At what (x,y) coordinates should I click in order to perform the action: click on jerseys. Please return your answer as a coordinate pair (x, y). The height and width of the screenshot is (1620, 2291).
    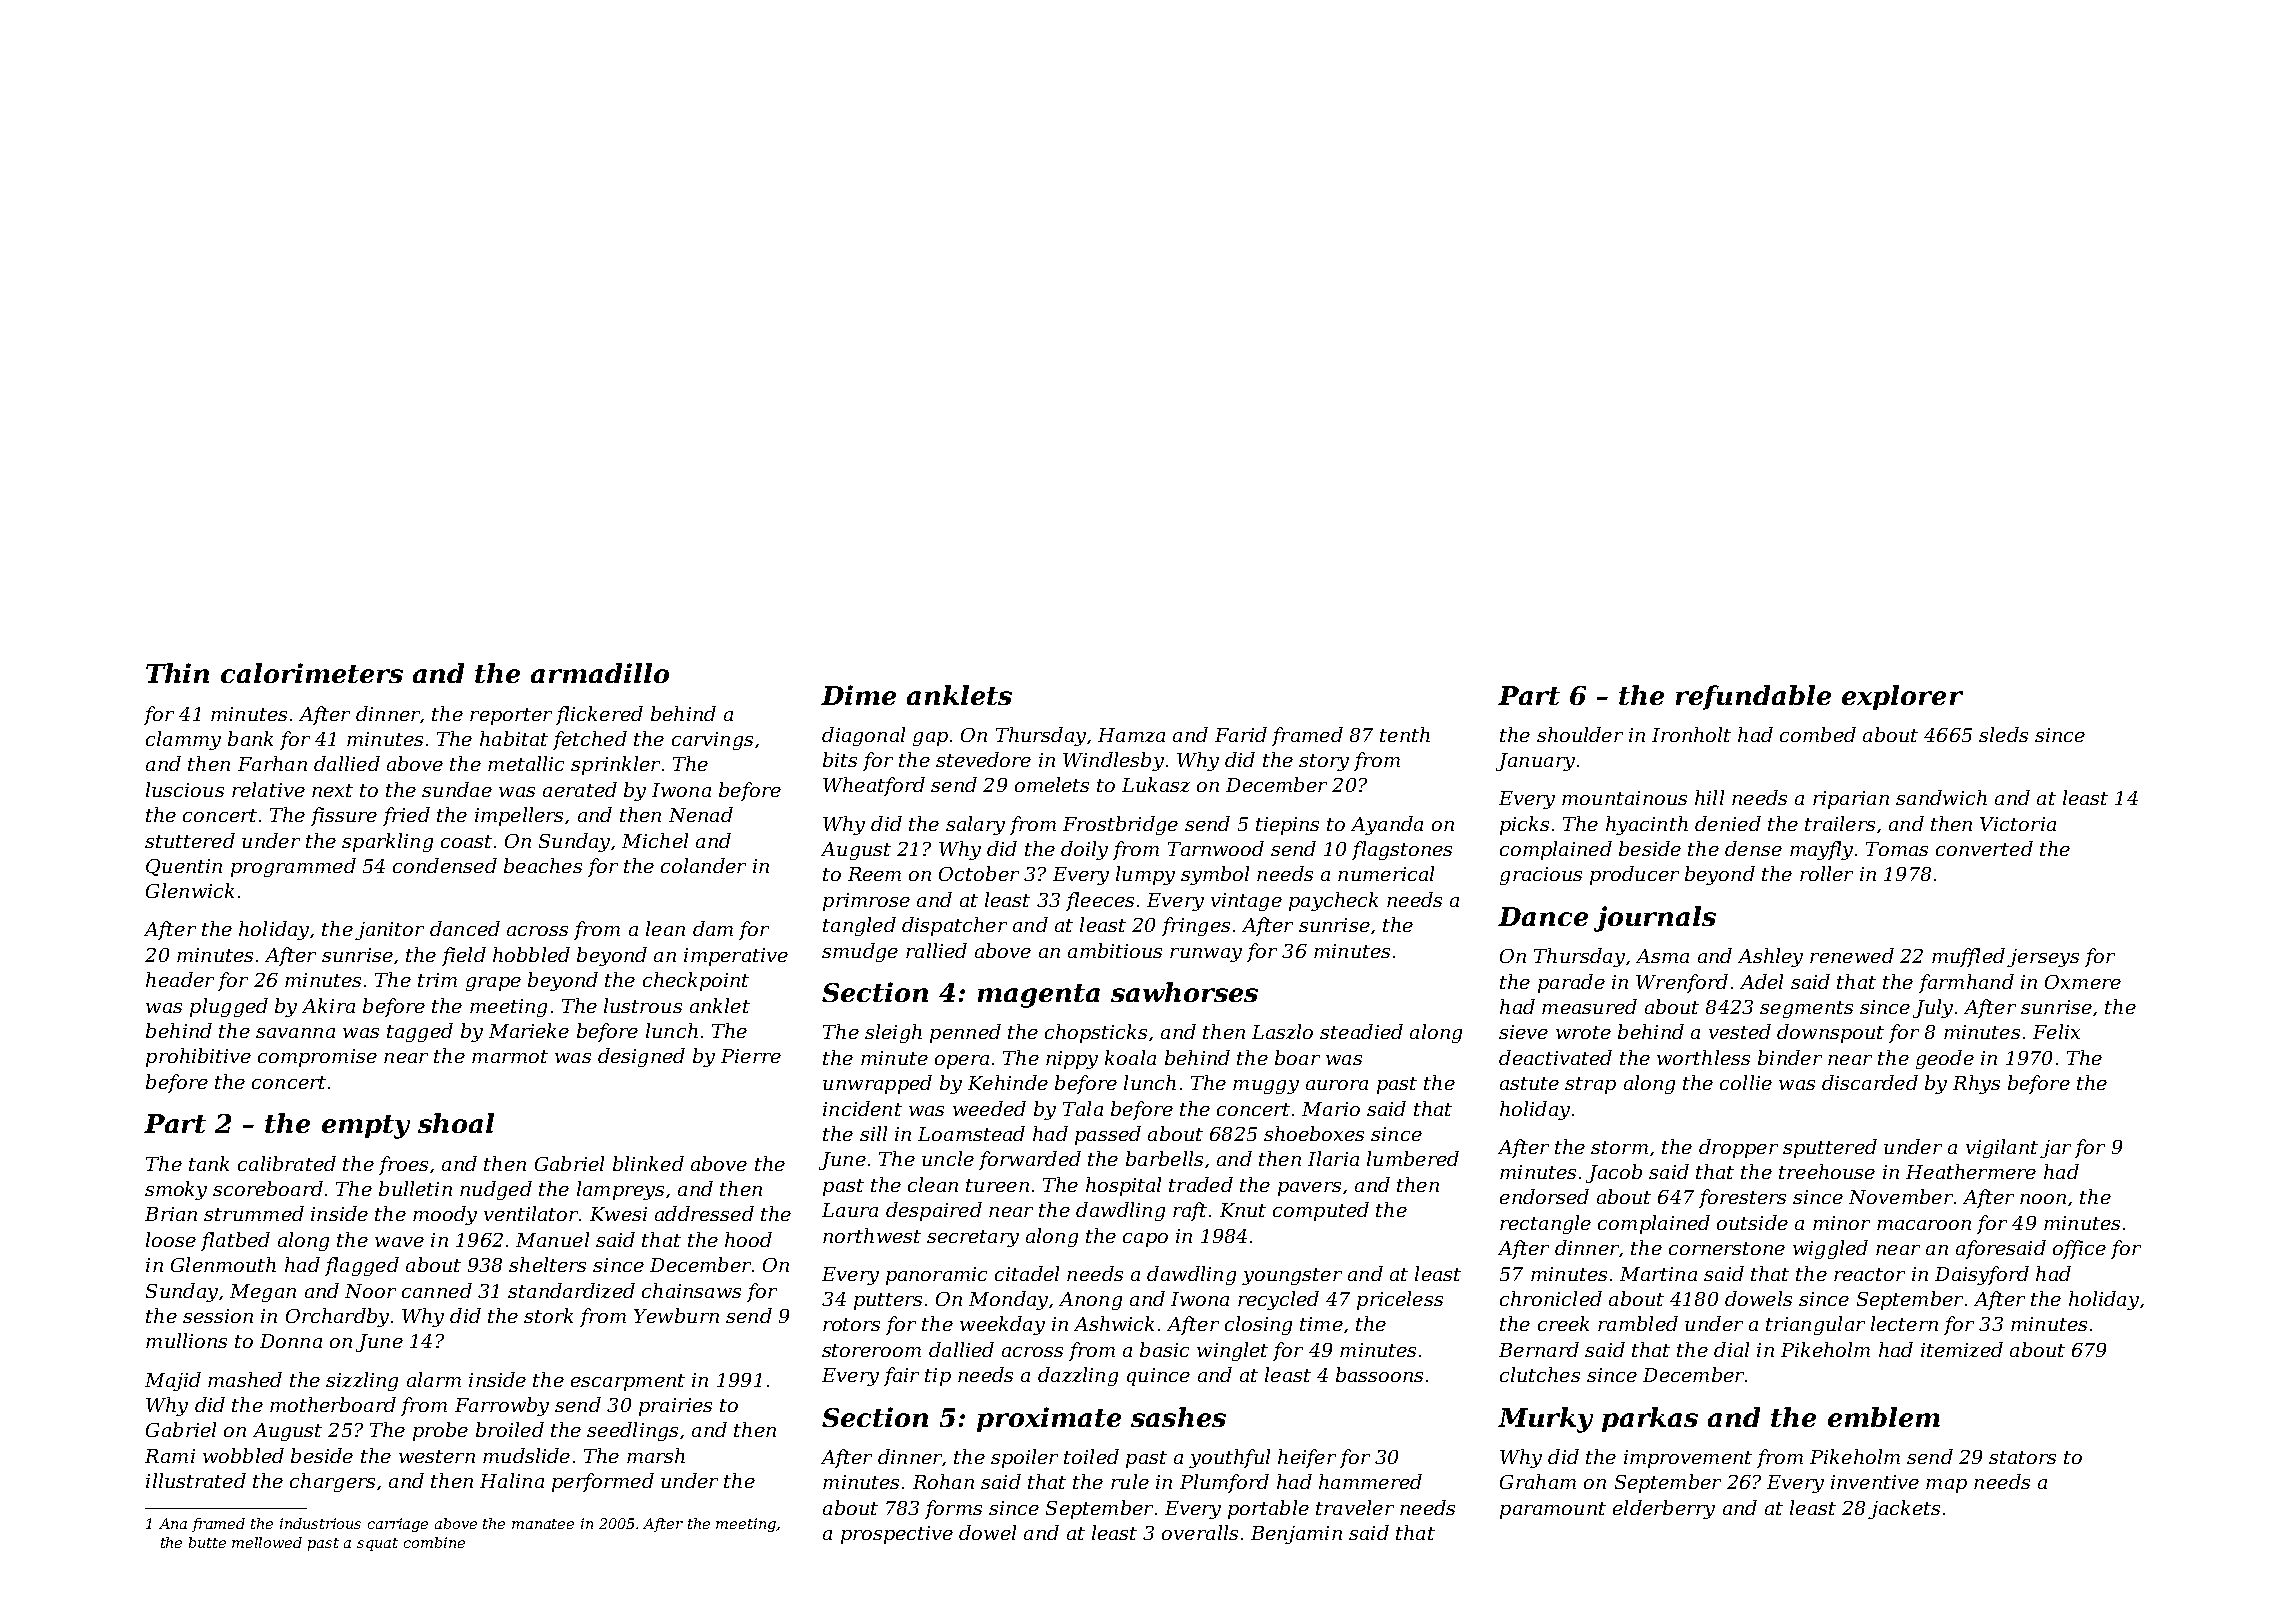
    Looking at the image, I should click on (2043, 958).
